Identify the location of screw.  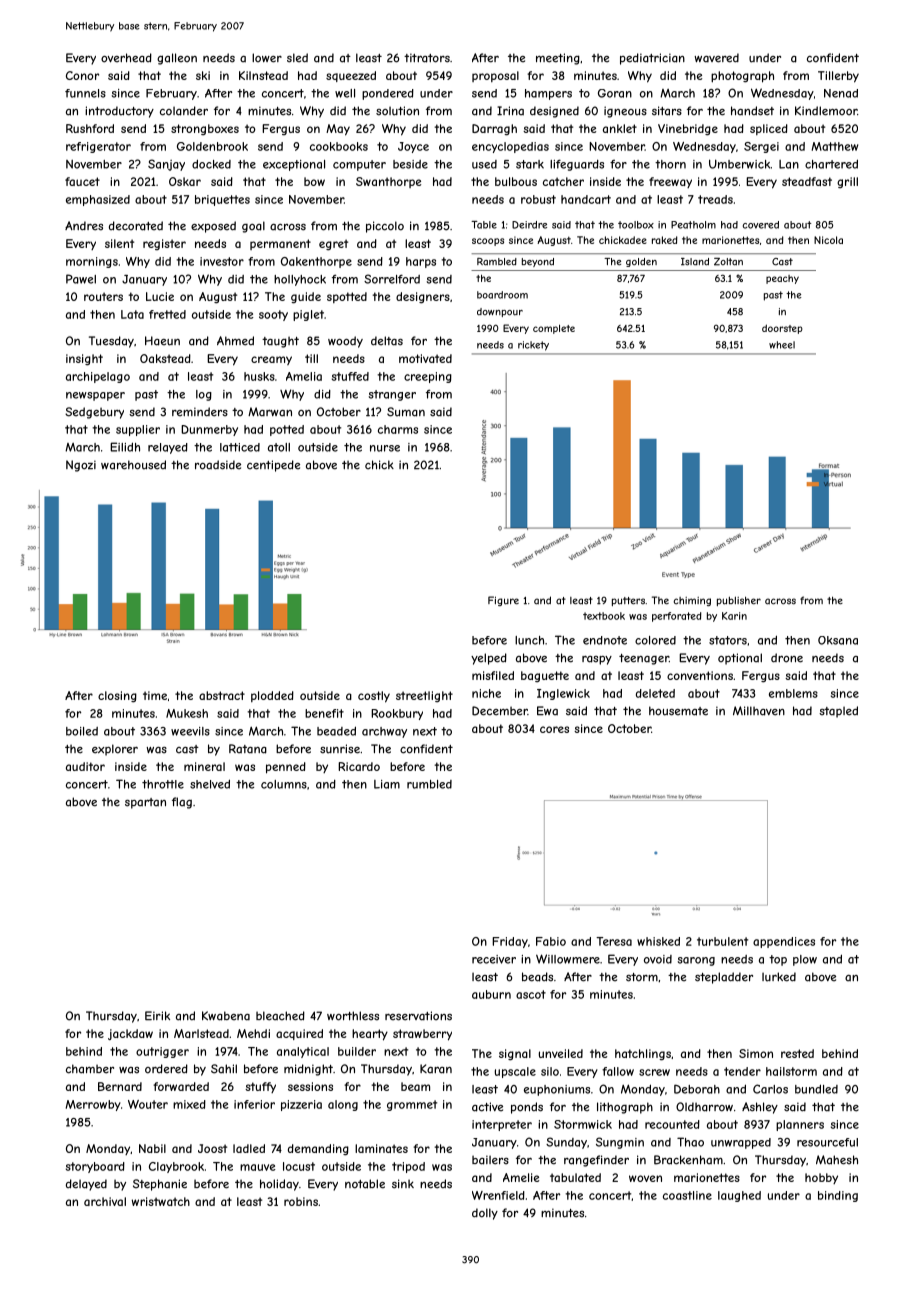
(654, 1072).
